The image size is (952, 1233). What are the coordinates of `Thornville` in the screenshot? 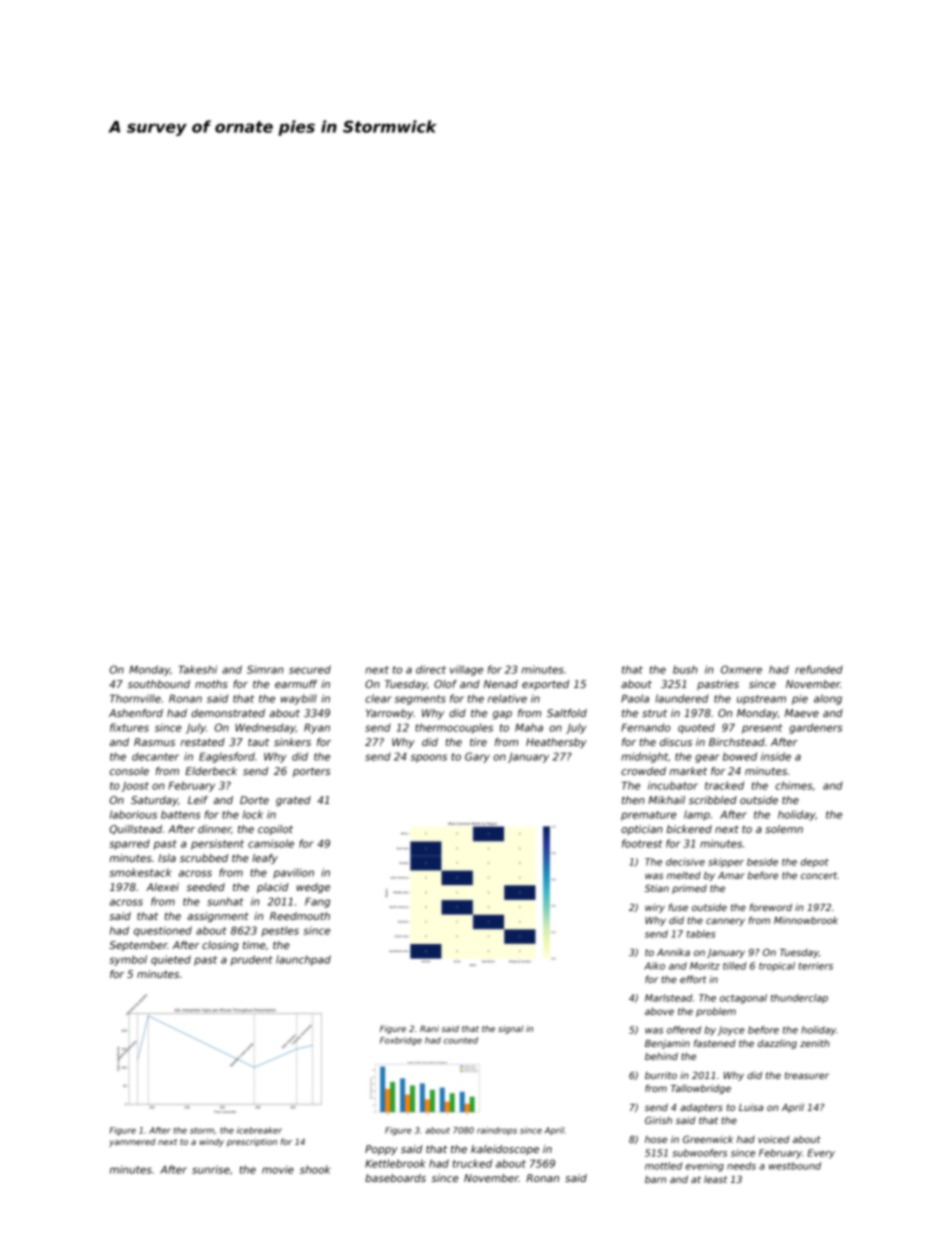 It's located at (135, 698).
